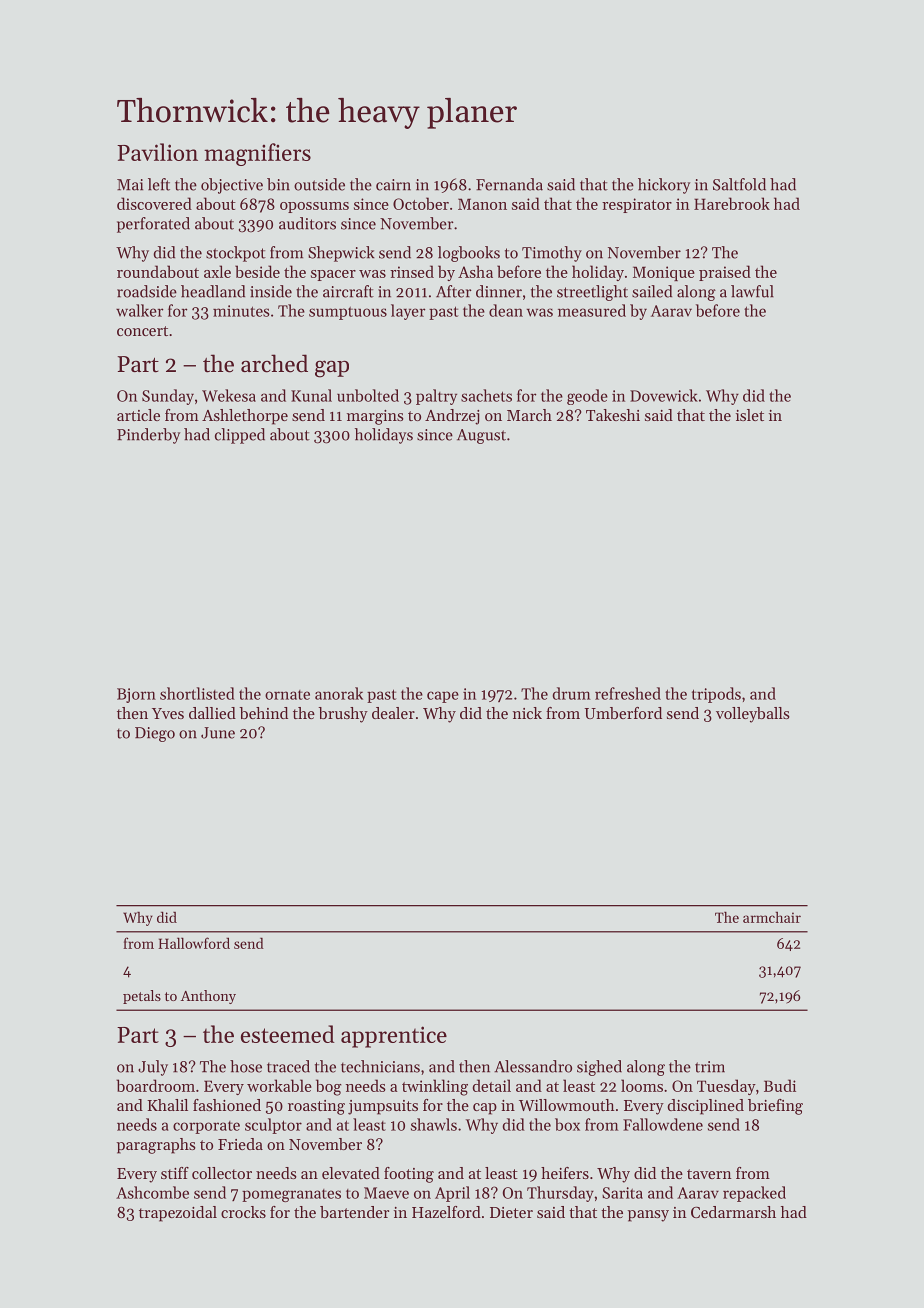  I want to click on detail, so click(492, 1085).
